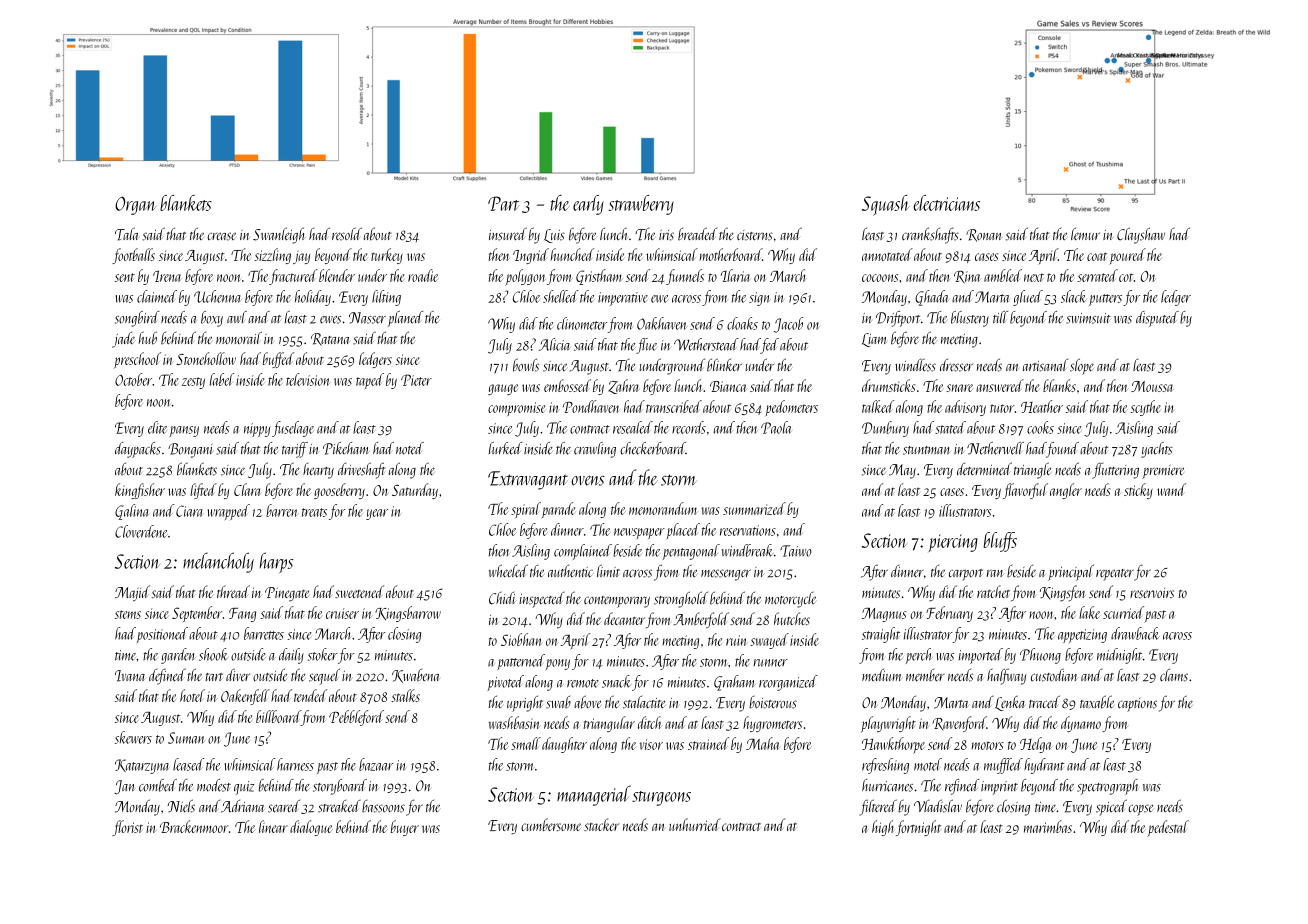 Image resolution: width=1308 pixels, height=924 pixels. I want to click on Gristham, so click(598, 277).
